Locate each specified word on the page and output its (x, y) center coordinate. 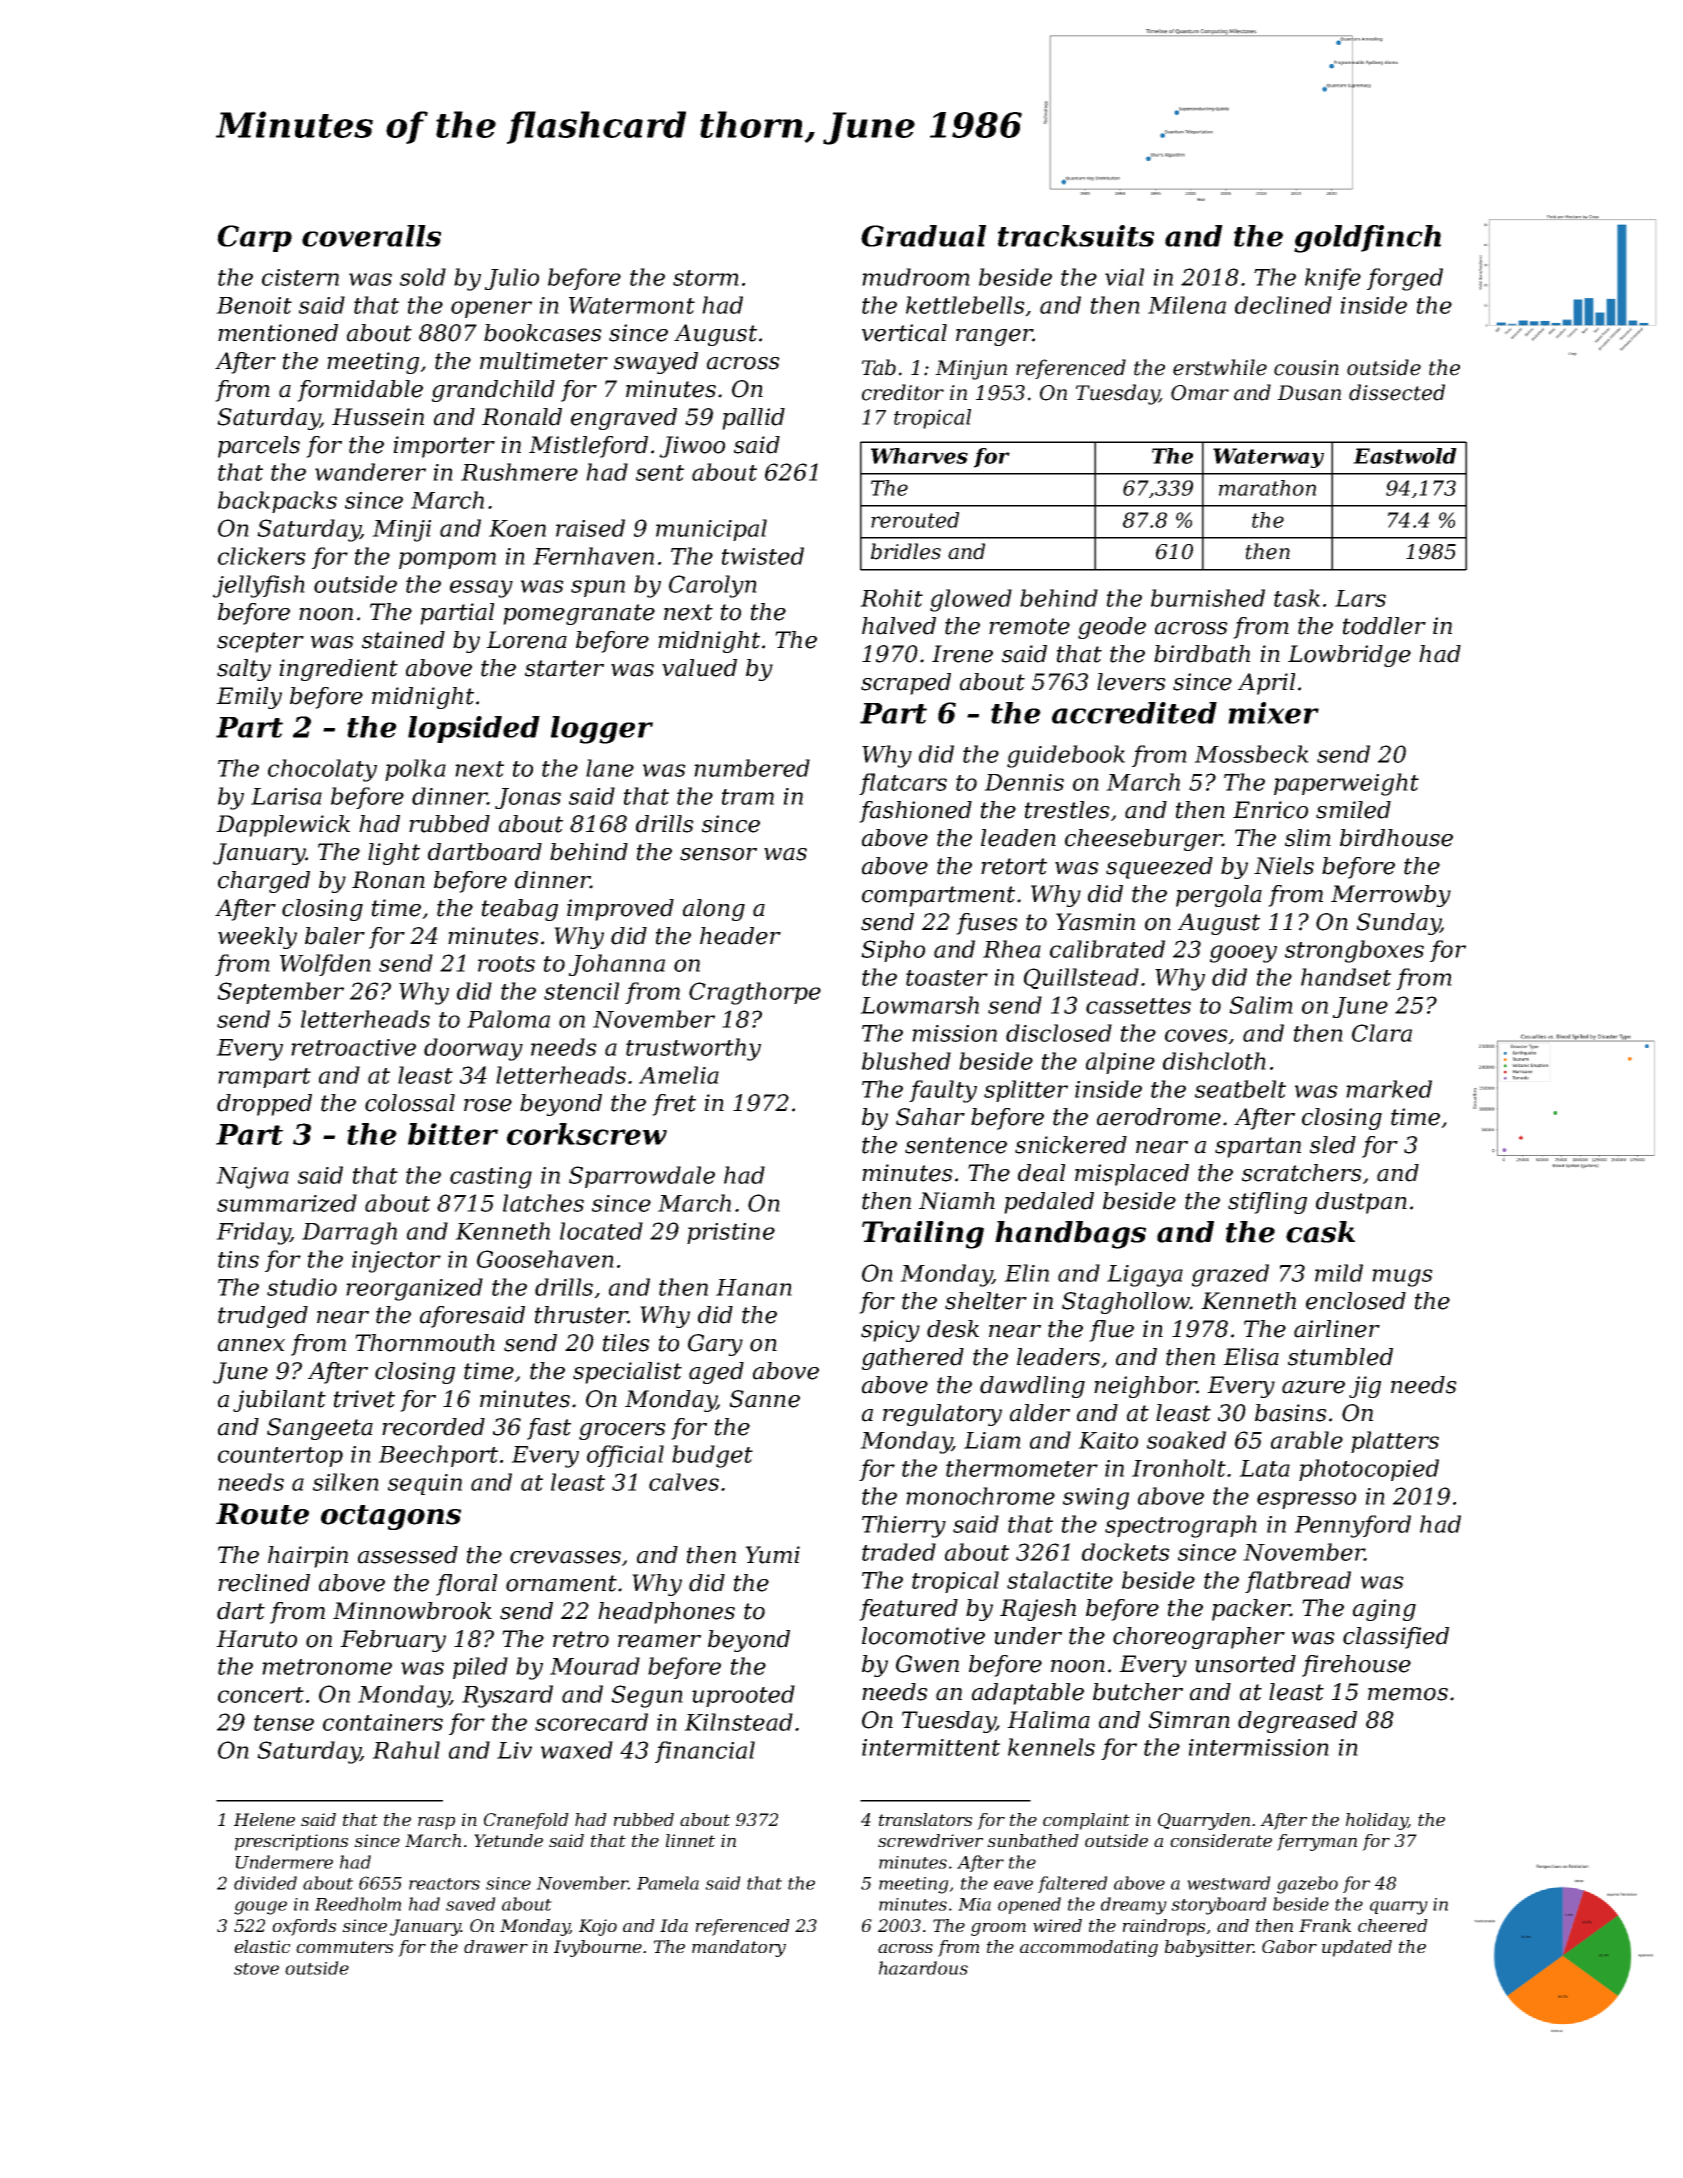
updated (1357, 1948)
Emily (249, 698)
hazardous (923, 1968)
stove (256, 1969)
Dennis (1024, 782)
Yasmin (1095, 922)
